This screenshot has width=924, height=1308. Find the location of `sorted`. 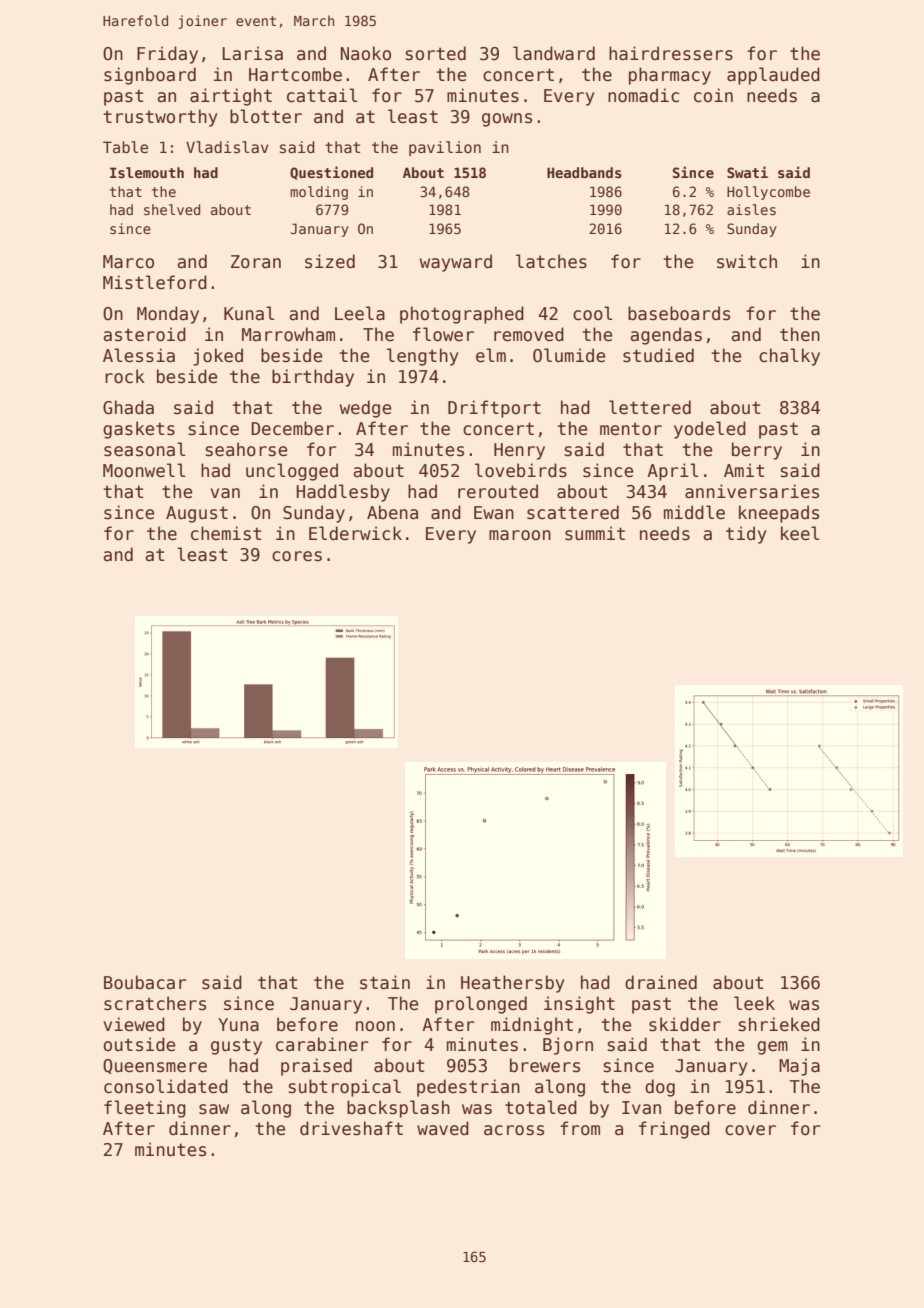

sorted is located at coordinates (436, 53).
